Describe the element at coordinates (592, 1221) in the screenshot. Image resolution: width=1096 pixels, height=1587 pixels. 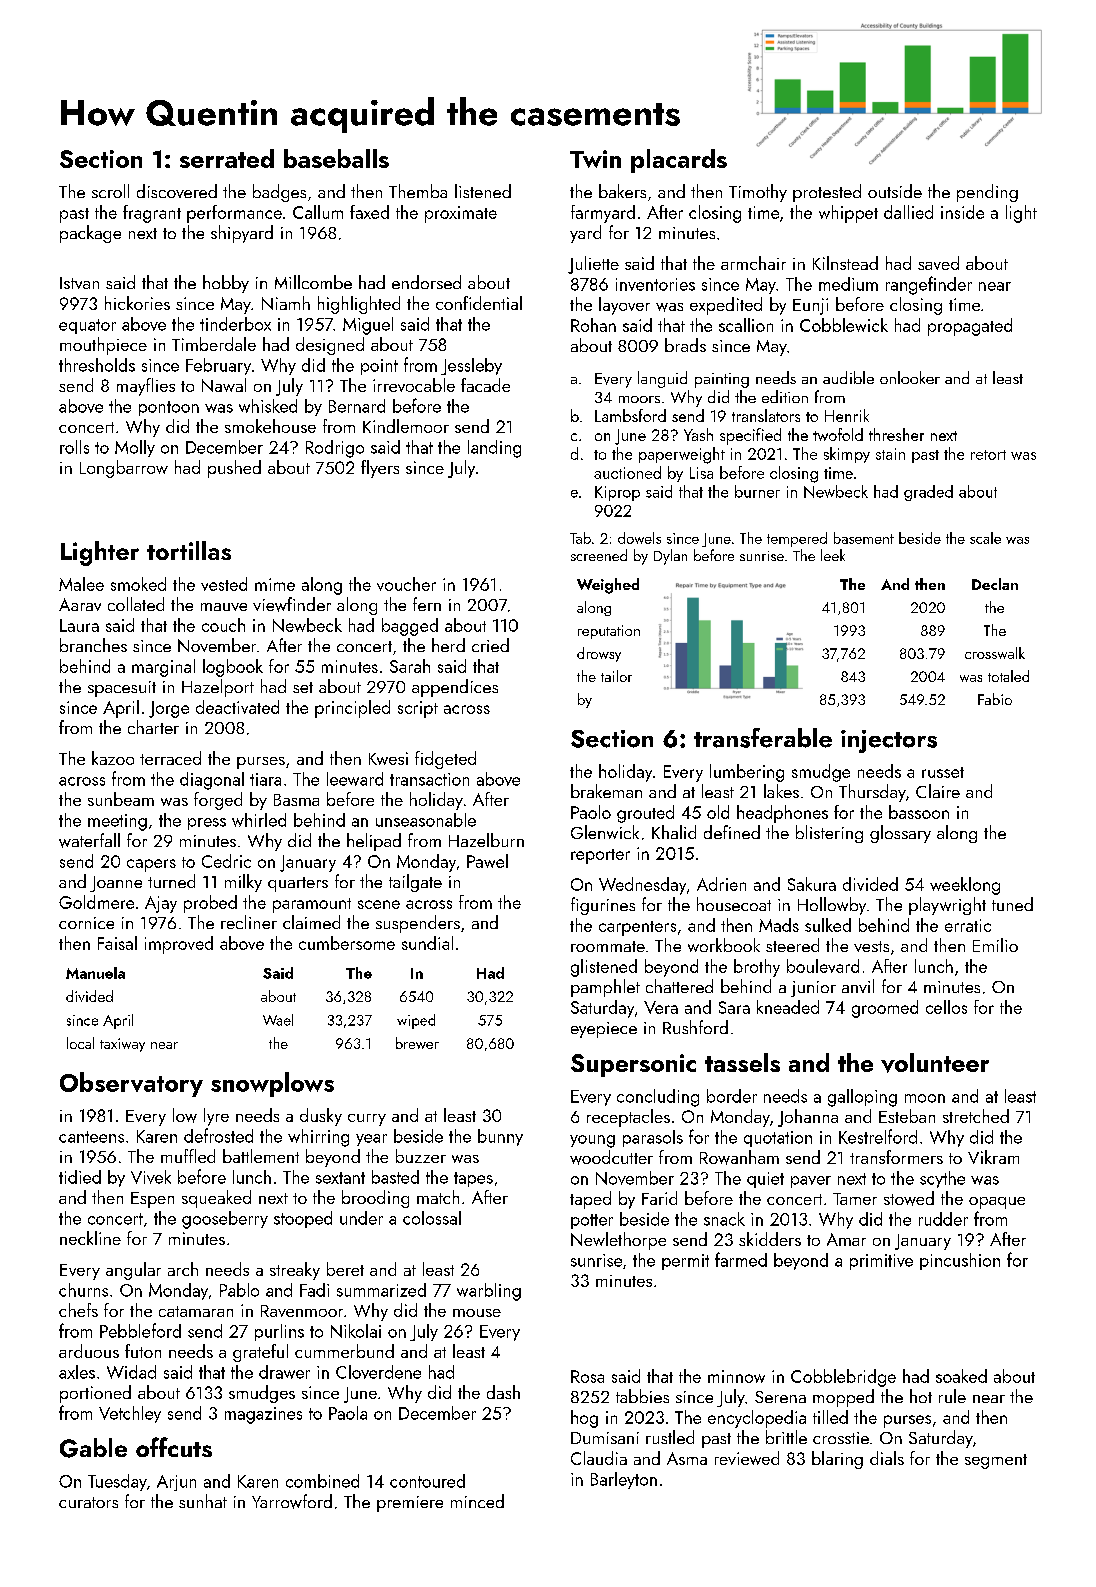
I see `potter` at that location.
